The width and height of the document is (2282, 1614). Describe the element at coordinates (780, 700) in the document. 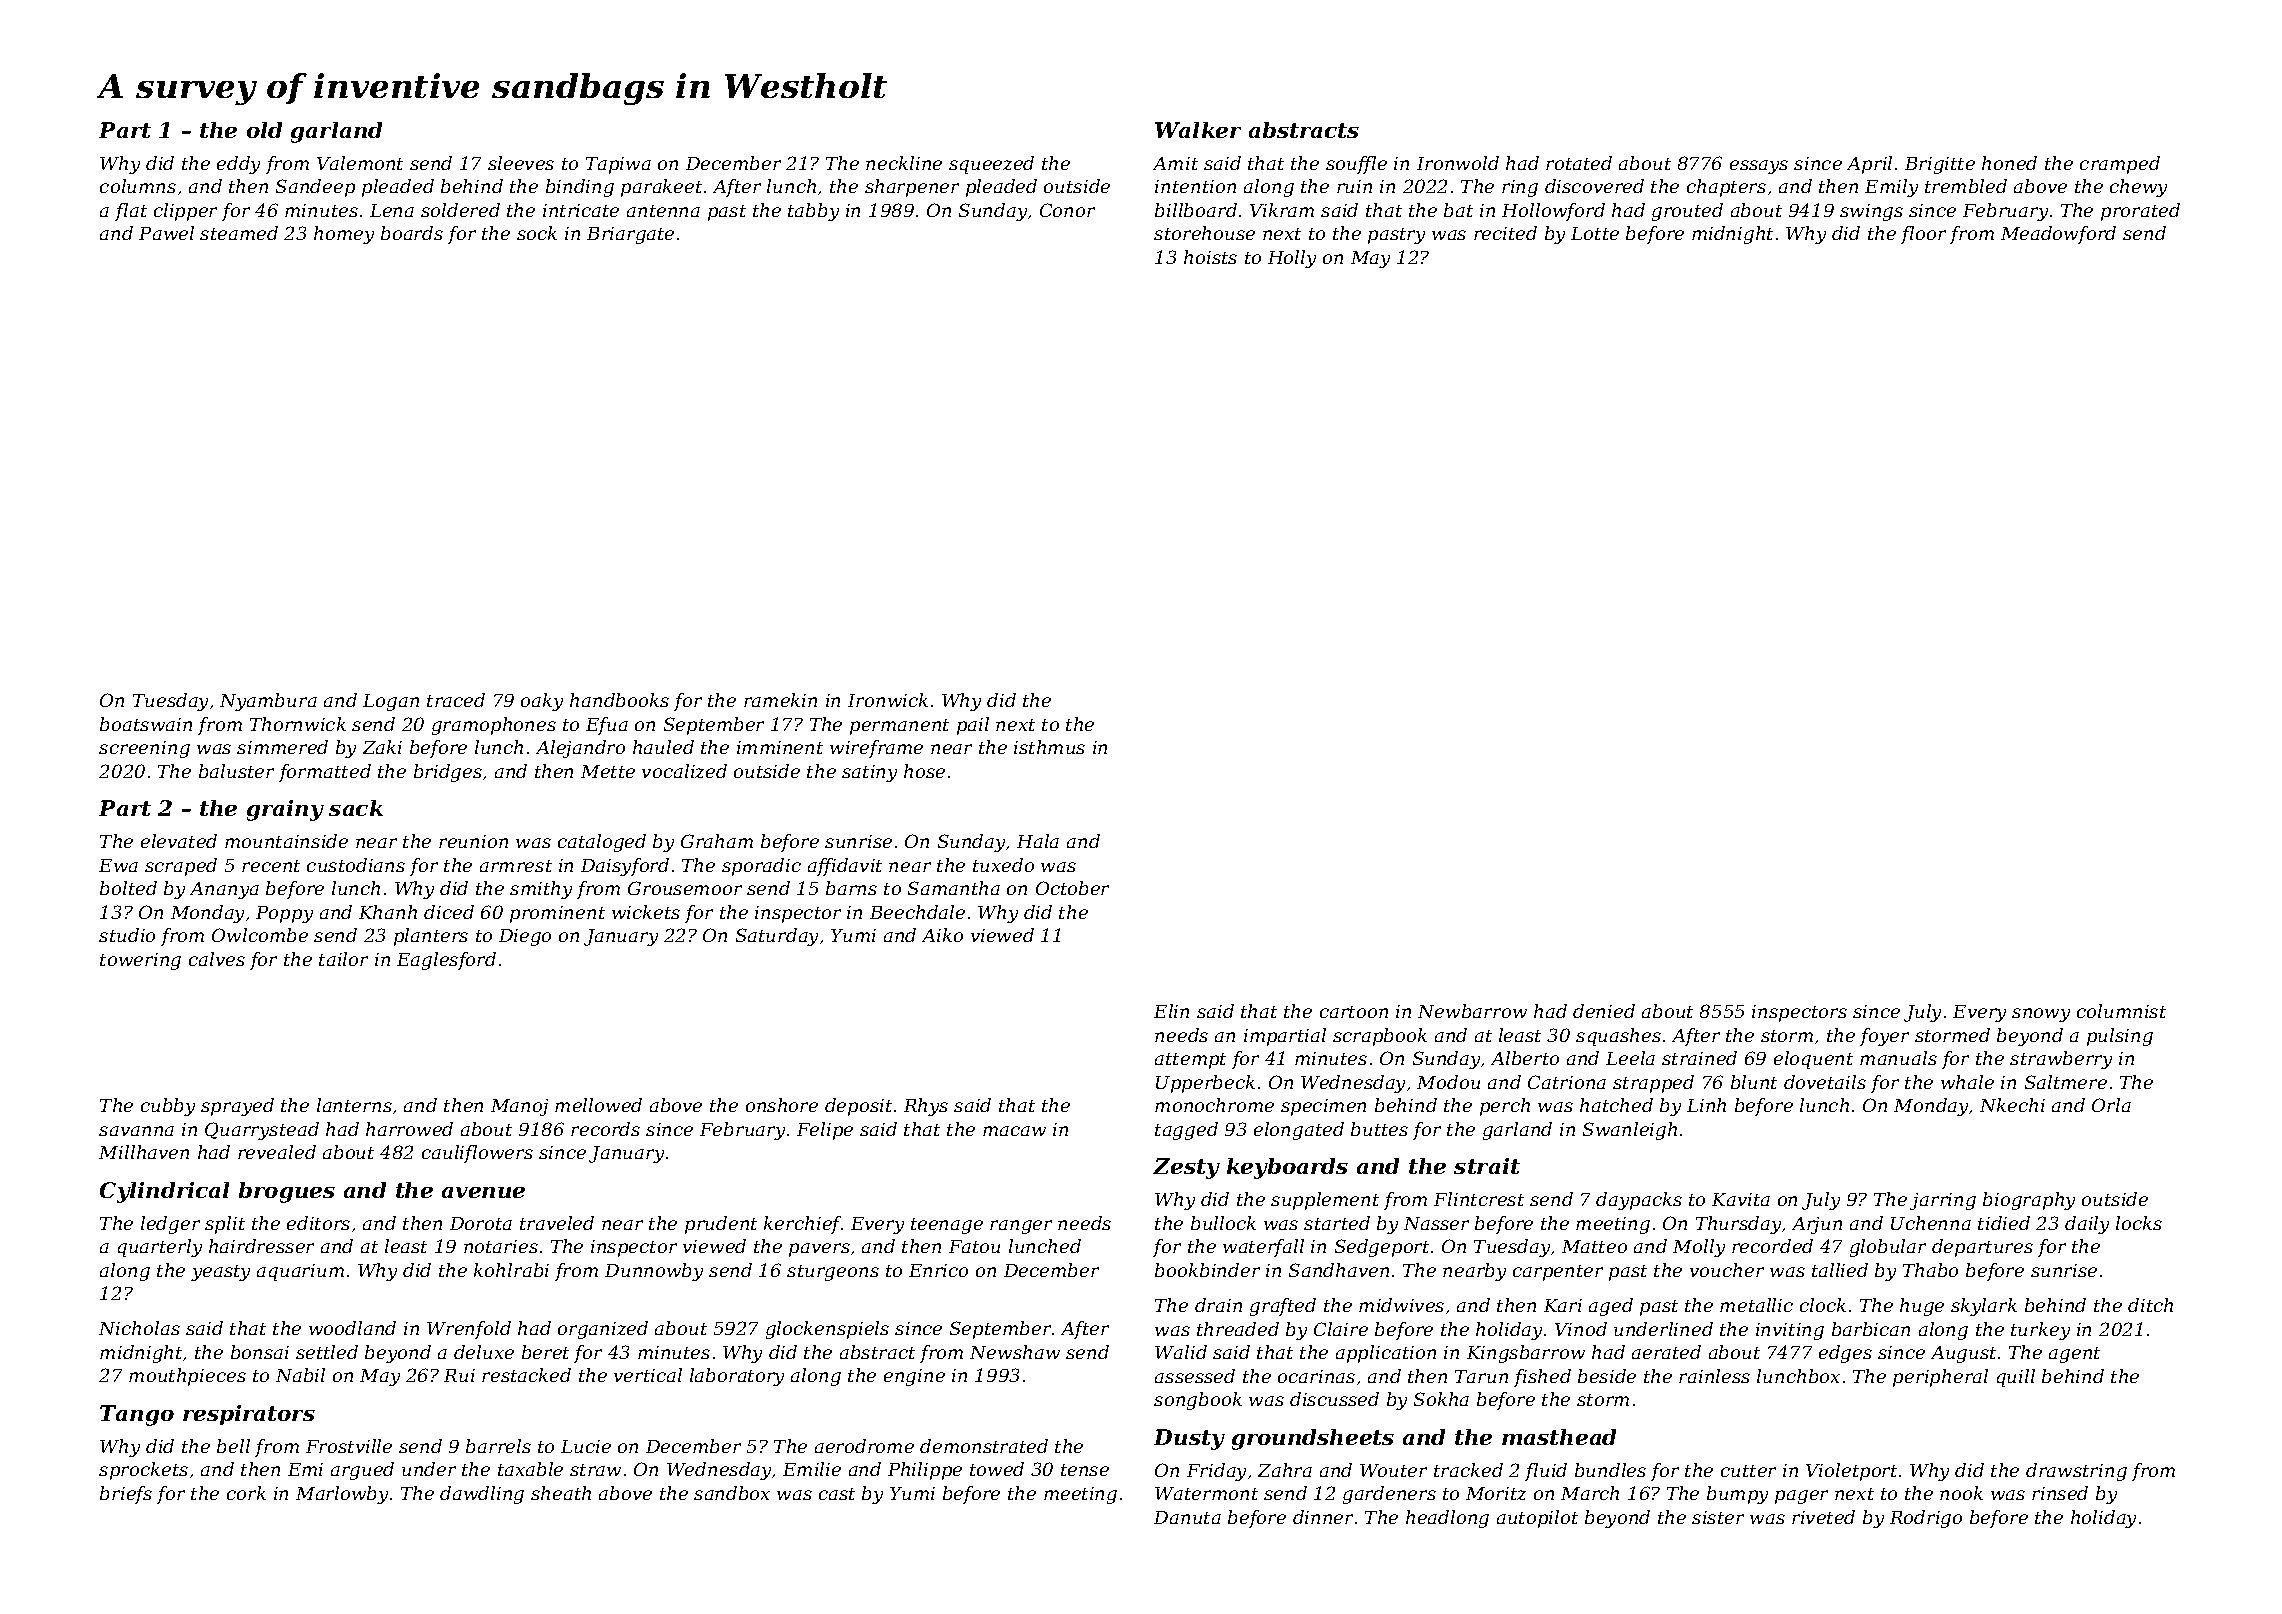

I see `ramekin` at that location.
